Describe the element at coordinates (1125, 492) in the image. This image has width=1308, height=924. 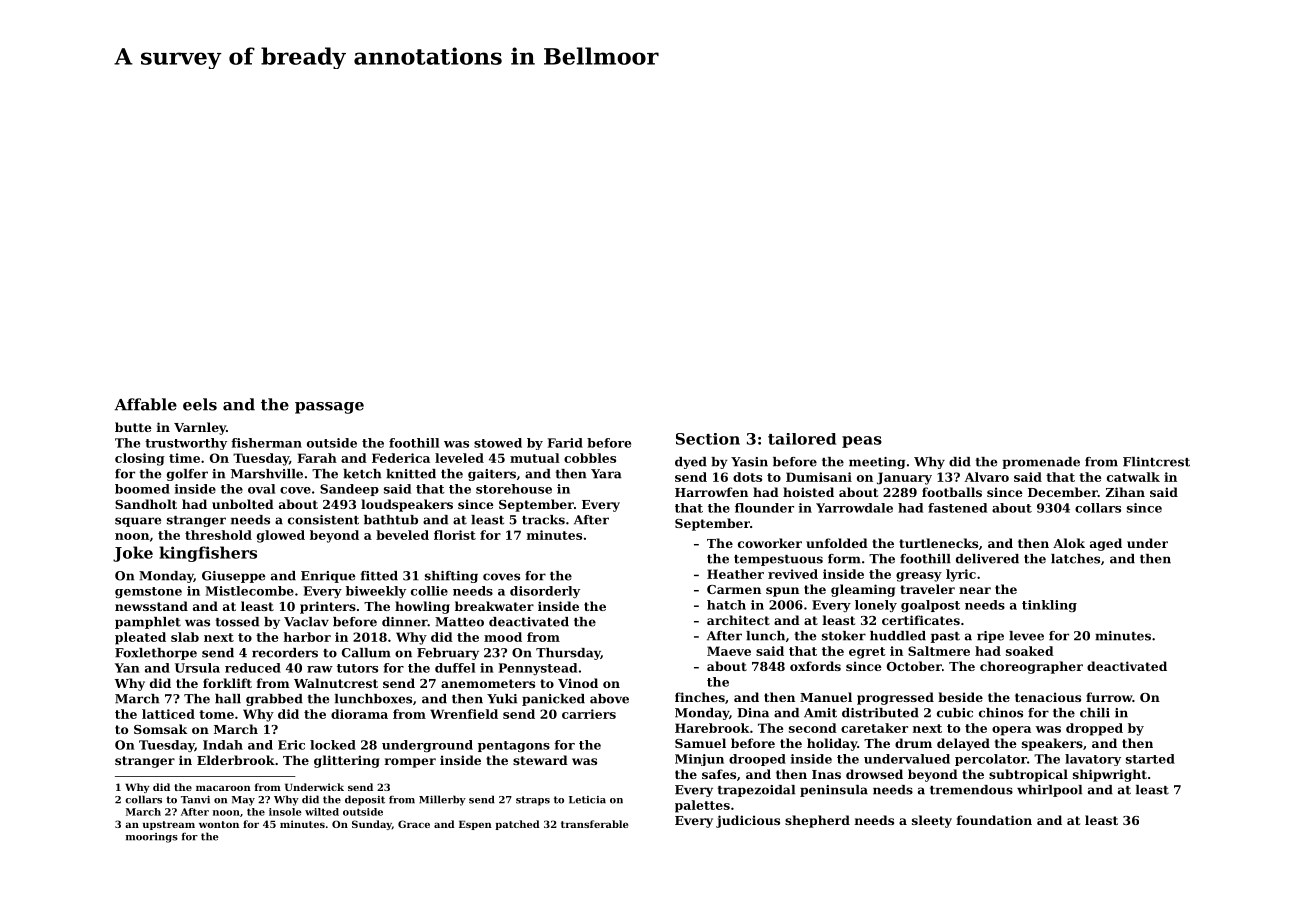
I see `Zihan` at that location.
